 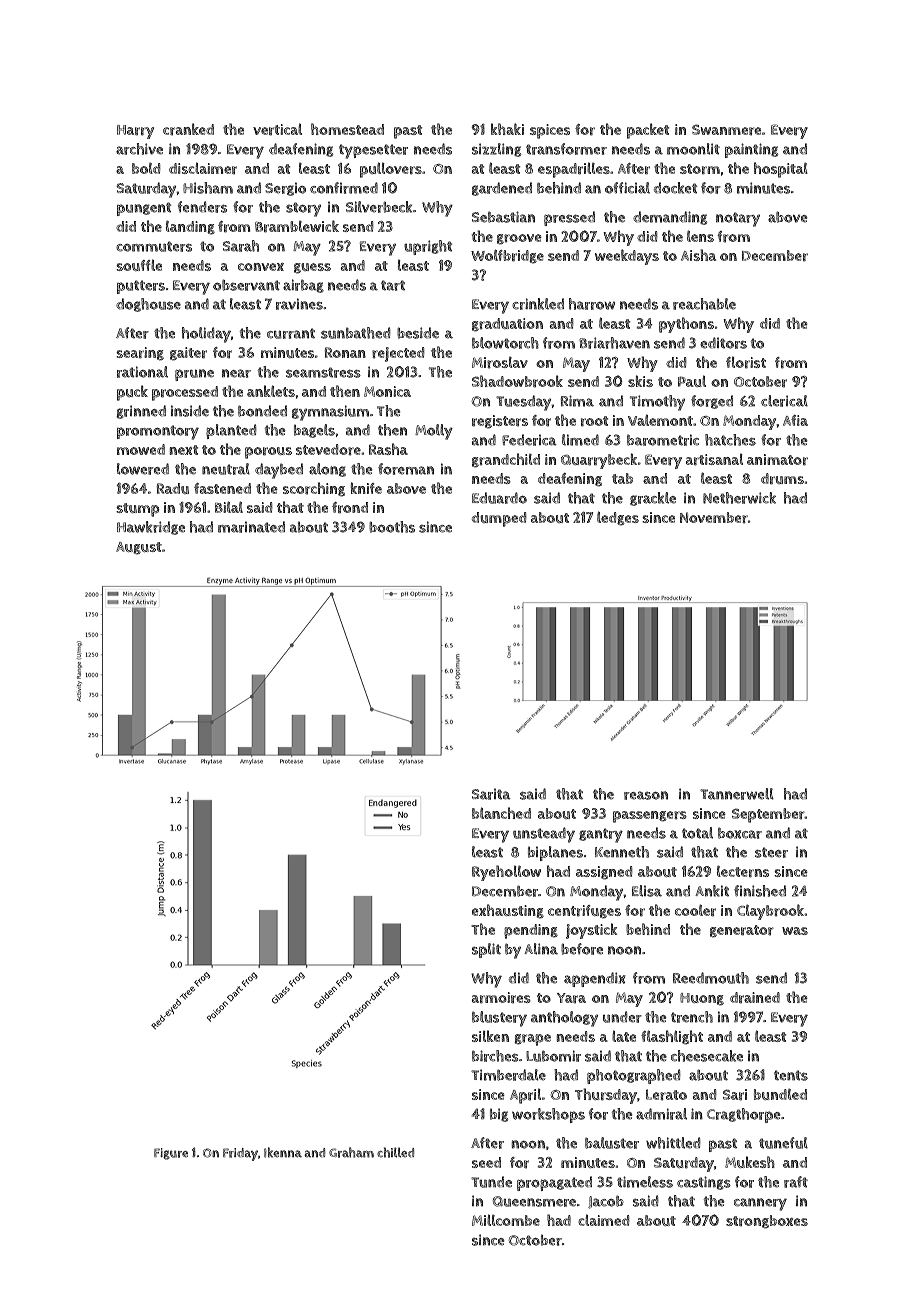 What do you see at coordinates (739, 498) in the screenshot?
I see `Netherwick` at bounding box center [739, 498].
